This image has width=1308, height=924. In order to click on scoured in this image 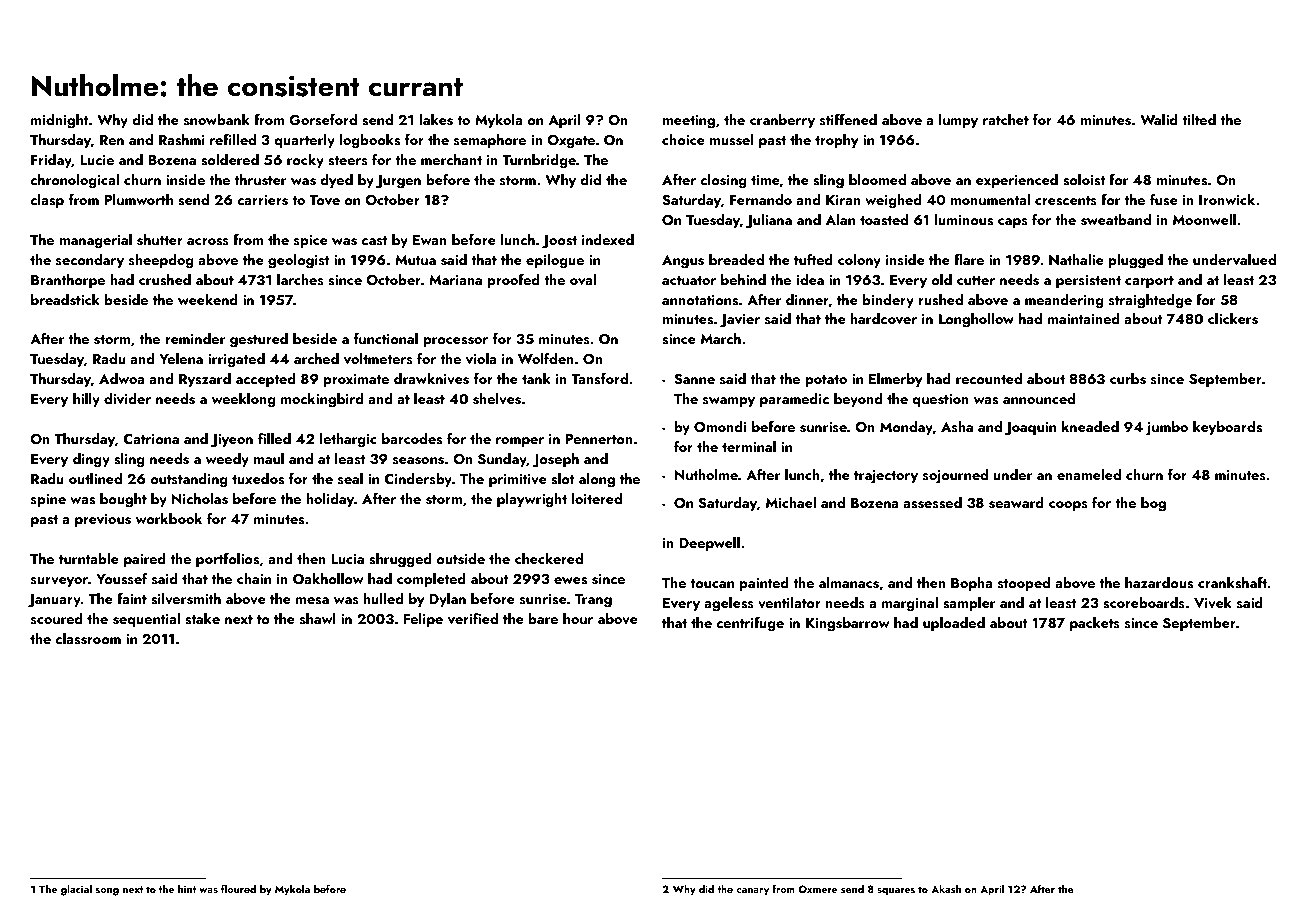, I will do `click(57, 618)`.
